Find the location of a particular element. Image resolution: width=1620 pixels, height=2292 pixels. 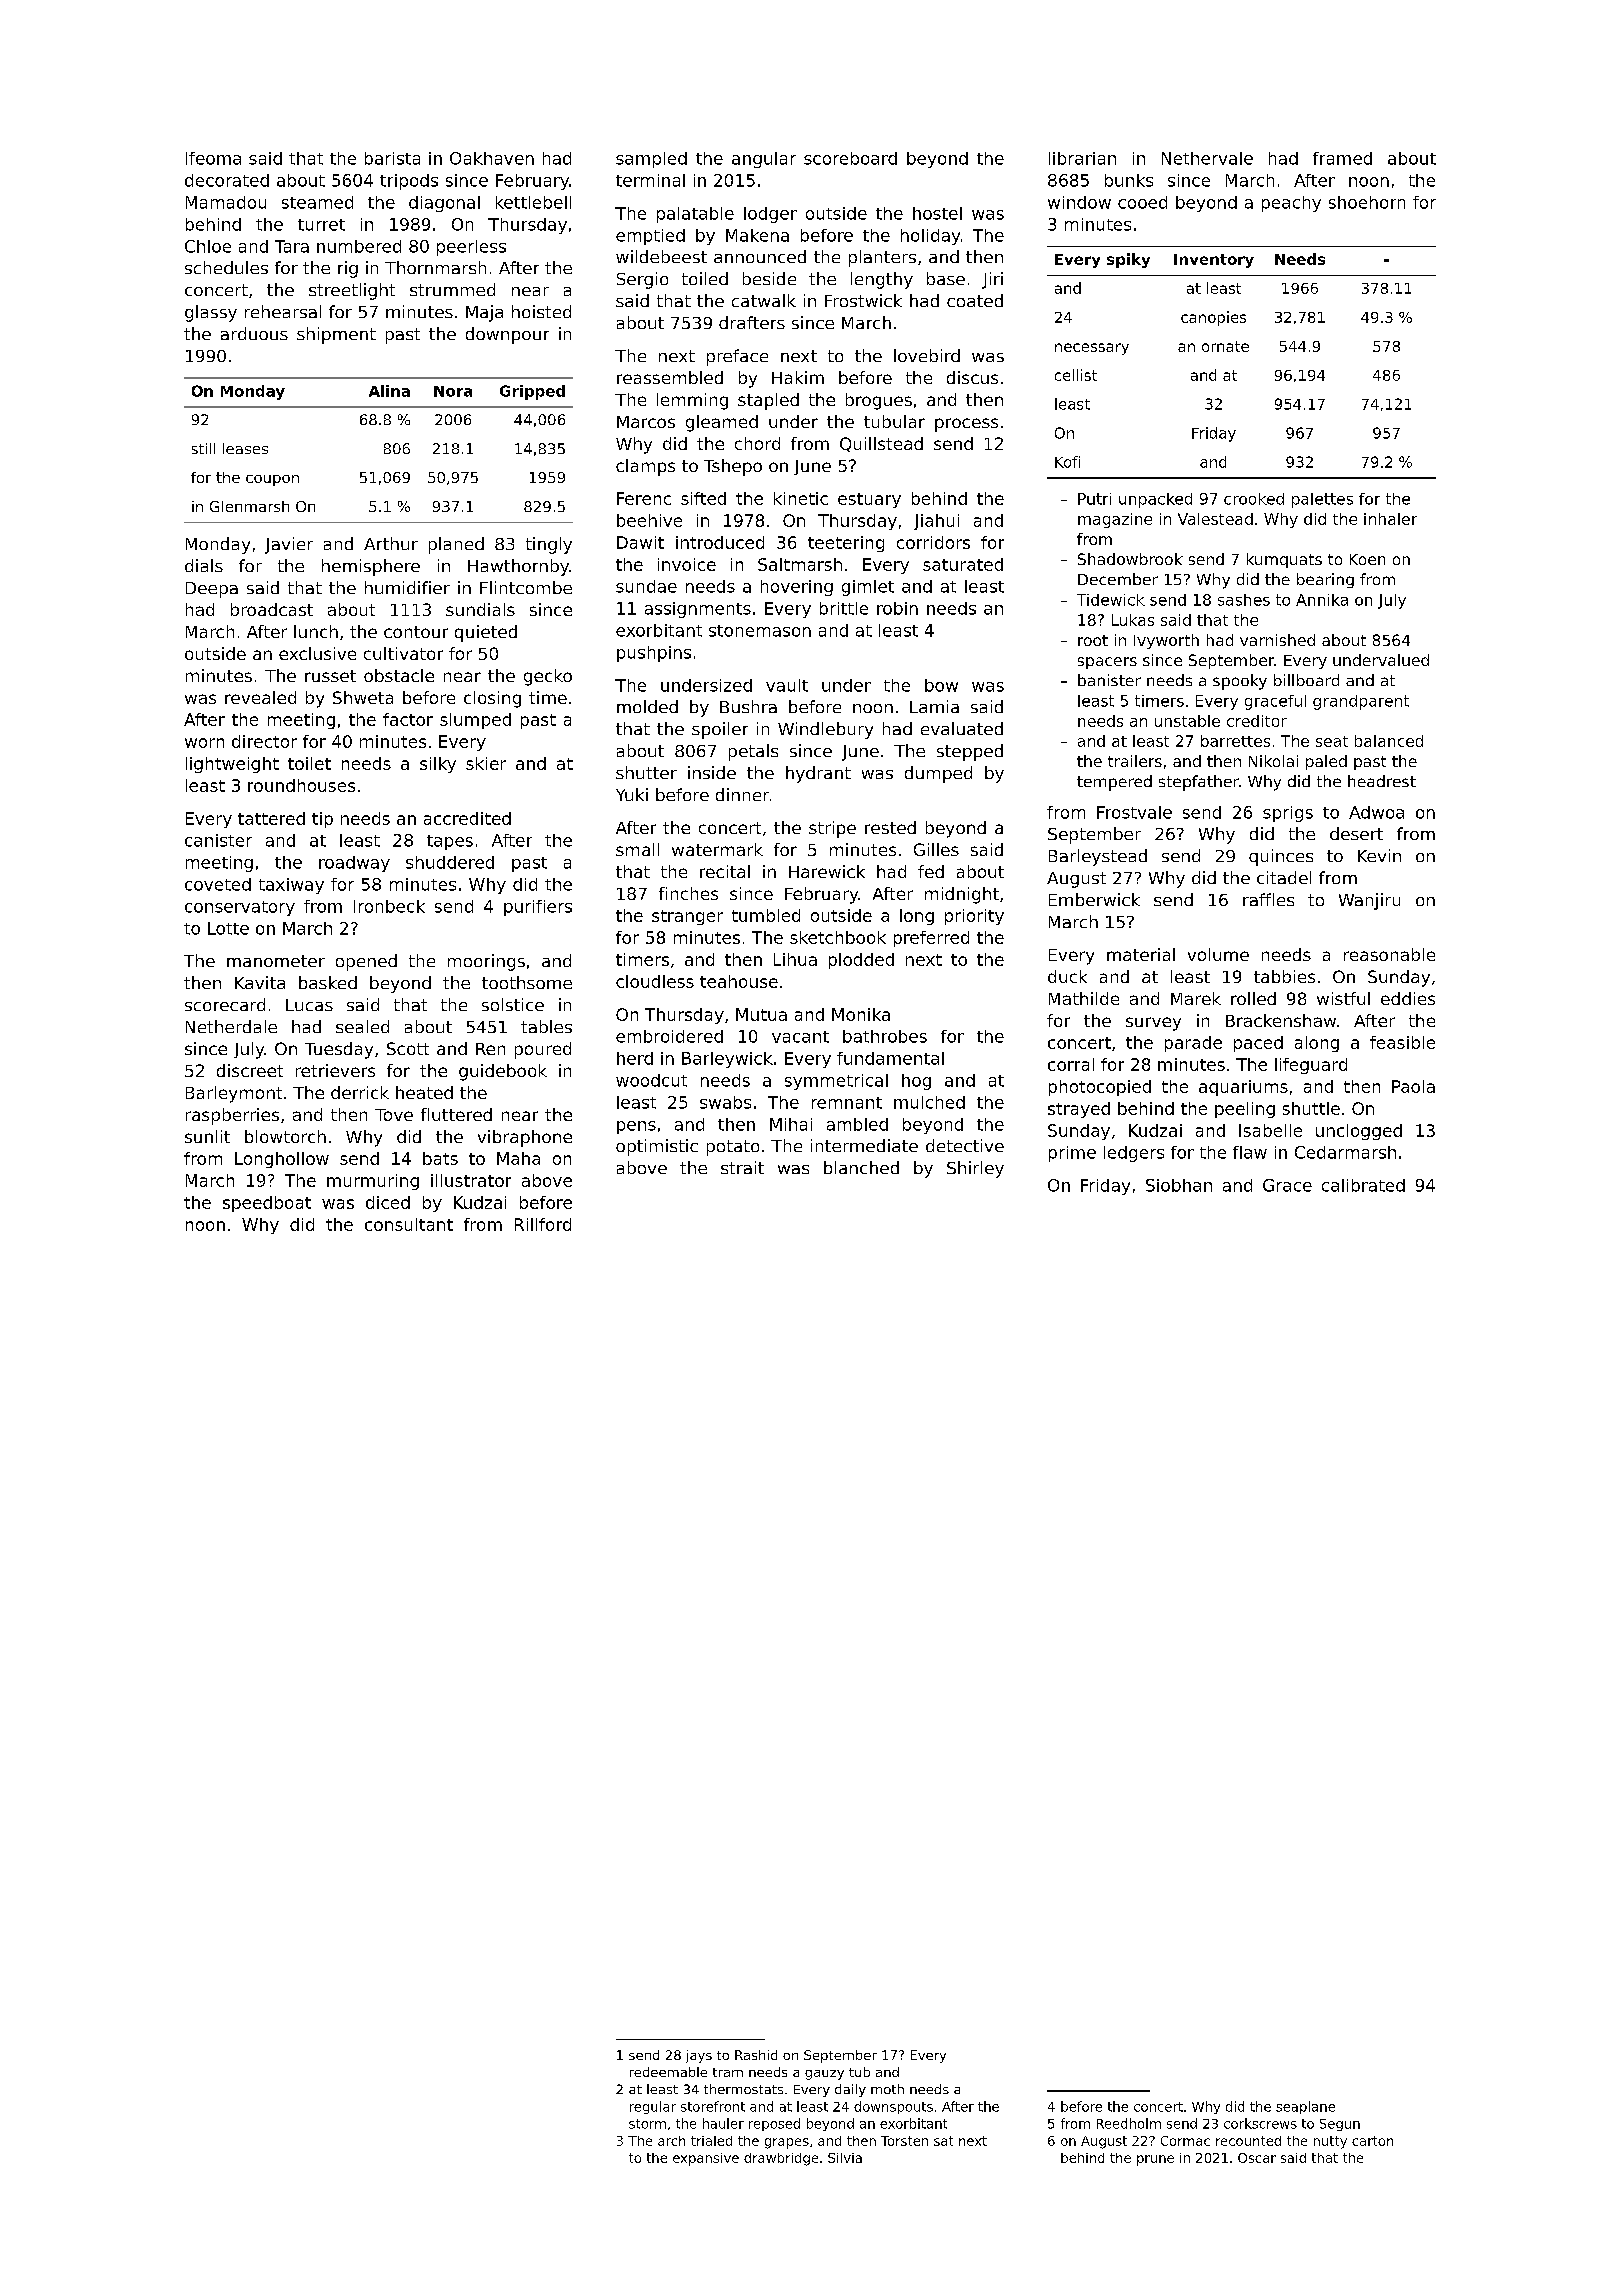

clamps is located at coordinates (645, 467).
